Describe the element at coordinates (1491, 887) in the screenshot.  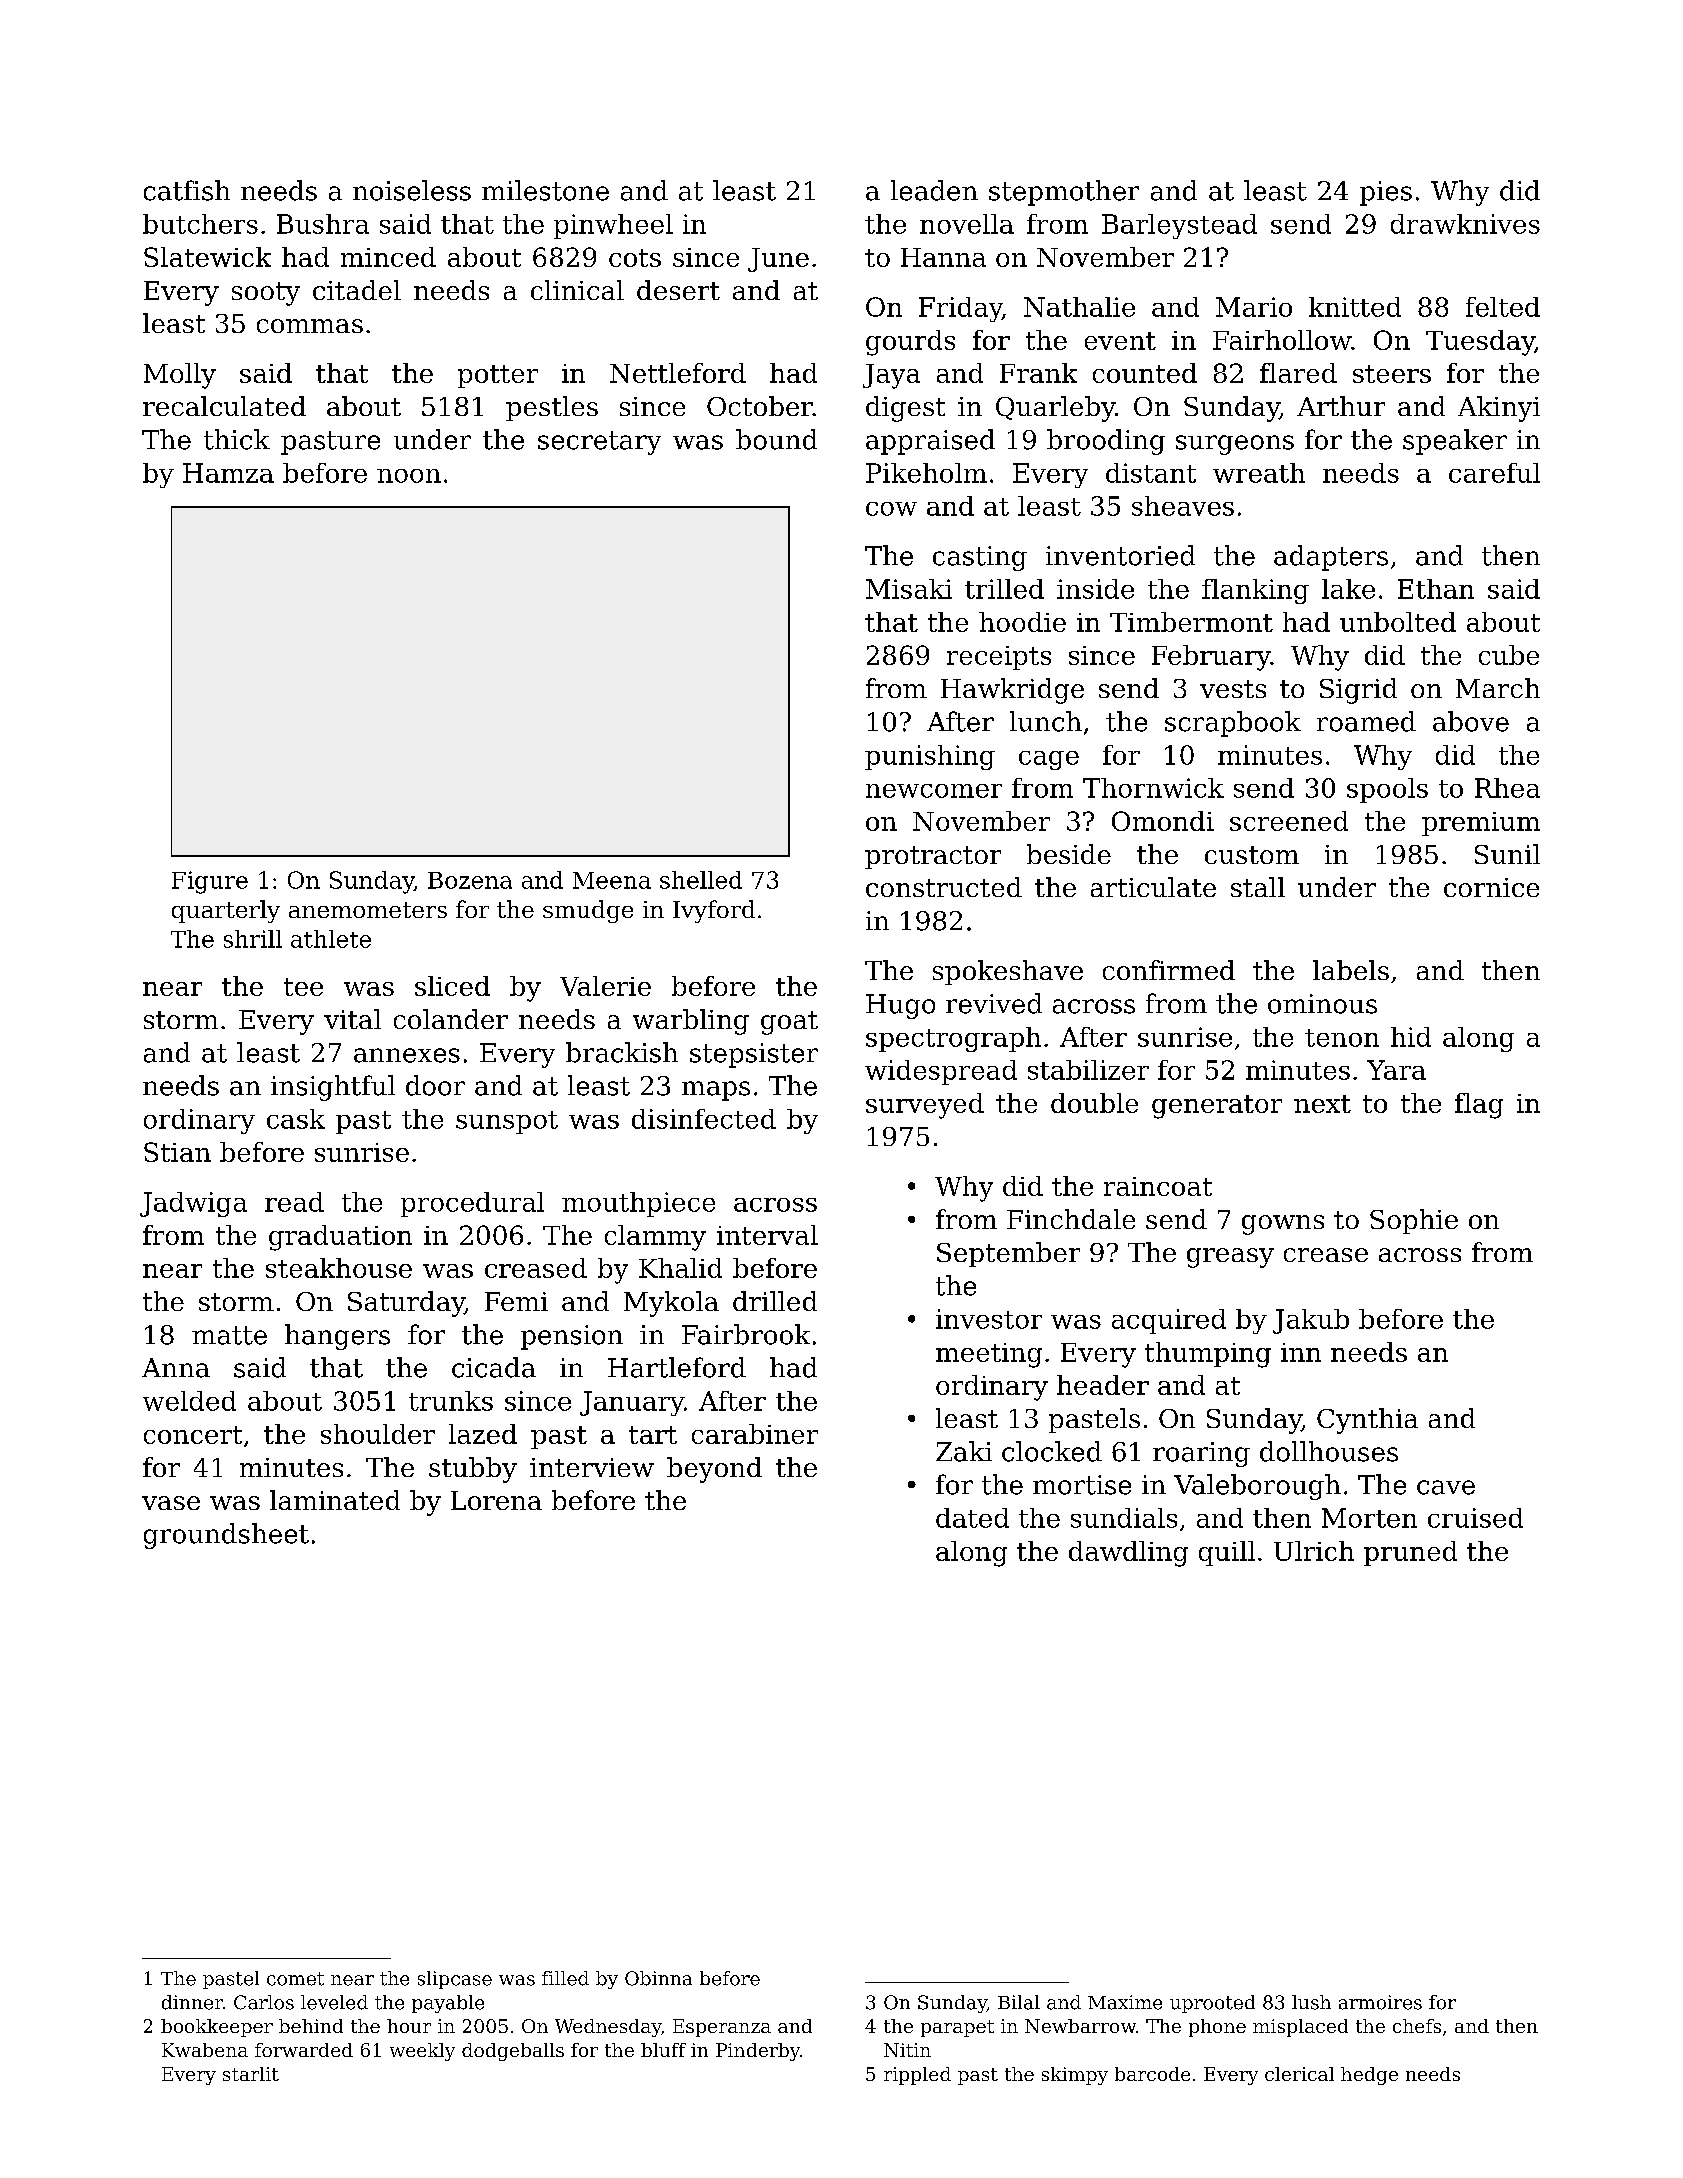
I see `cornice` at that location.
